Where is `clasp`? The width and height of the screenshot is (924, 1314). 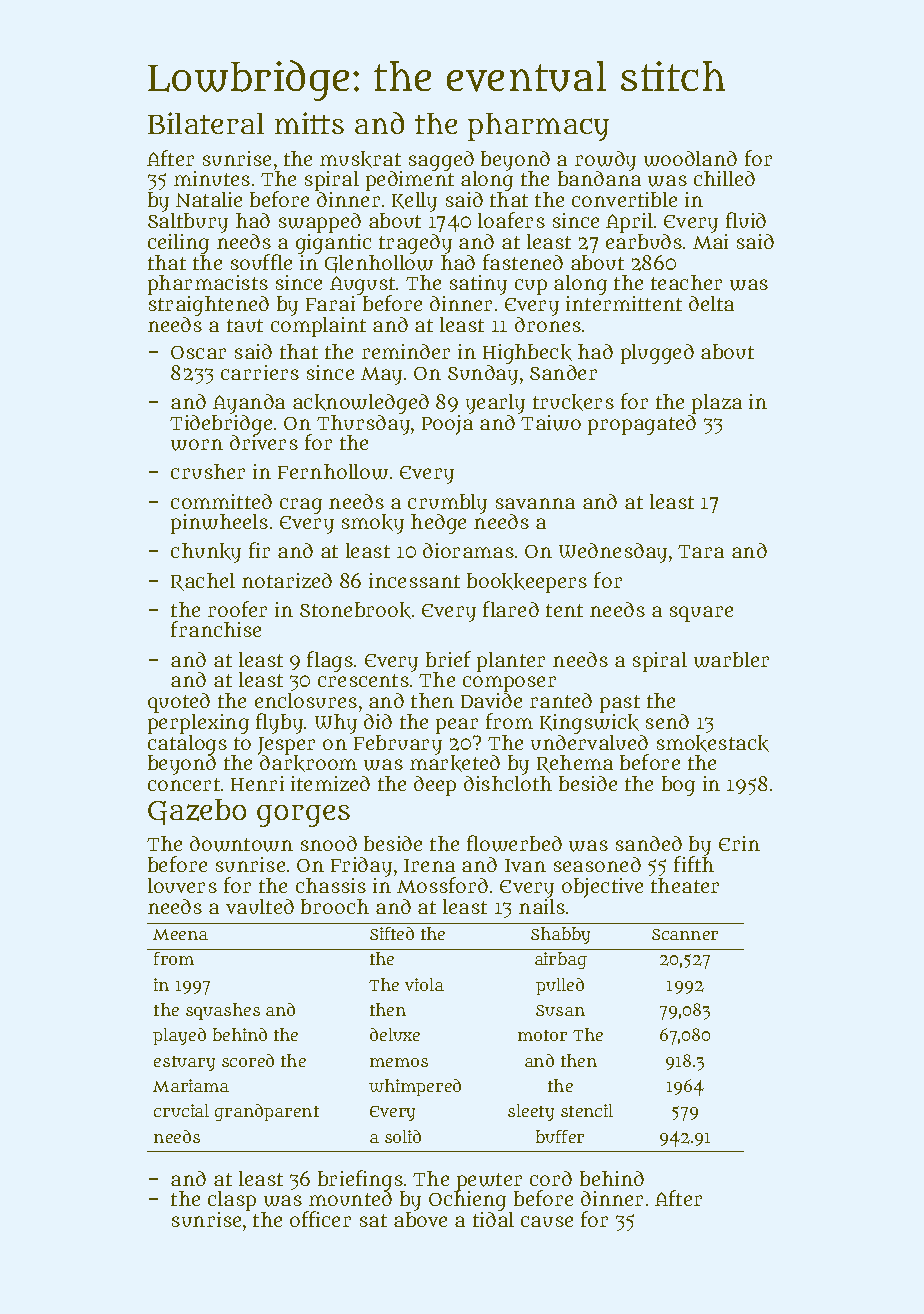 clasp is located at coordinates (232, 1201).
